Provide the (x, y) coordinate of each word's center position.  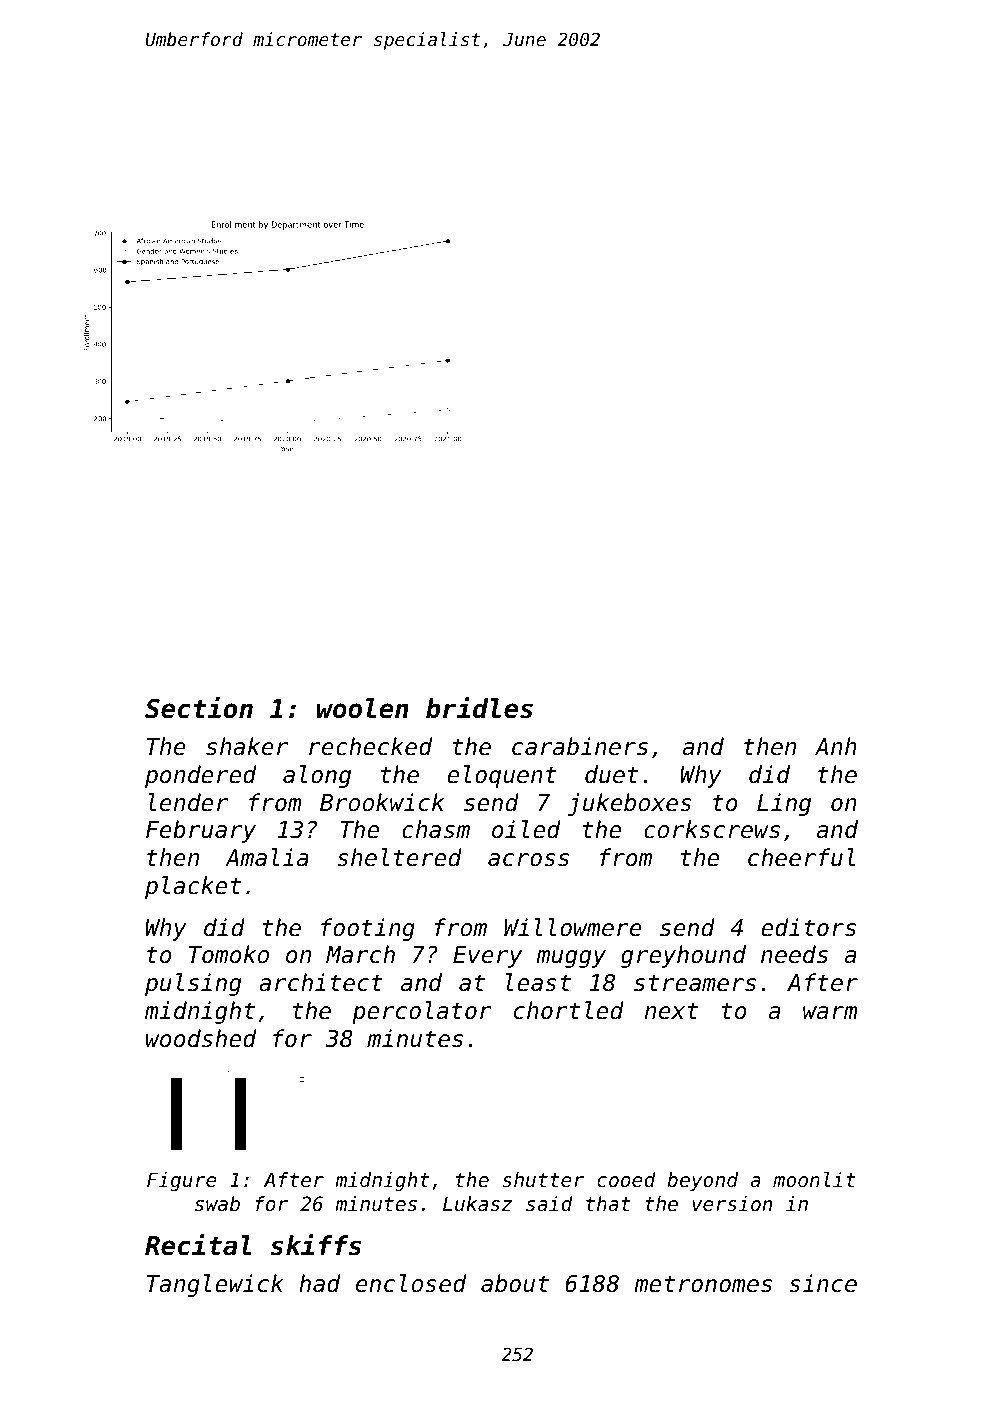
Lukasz (477, 1204)
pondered (200, 776)
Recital (198, 1245)
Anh (836, 746)
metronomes (703, 1284)
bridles (479, 708)
